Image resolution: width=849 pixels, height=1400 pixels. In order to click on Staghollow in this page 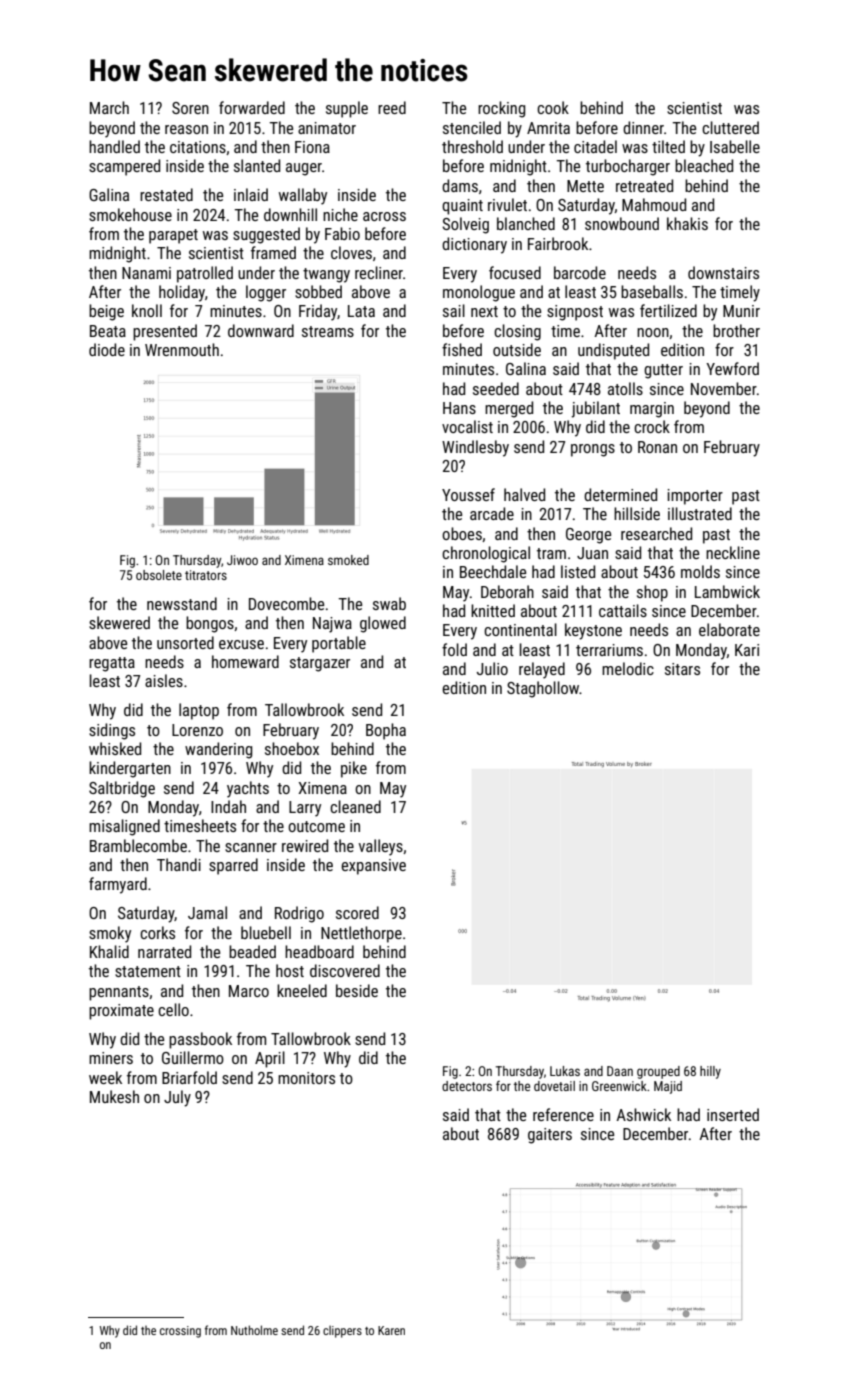, I will do `click(543, 689)`.
